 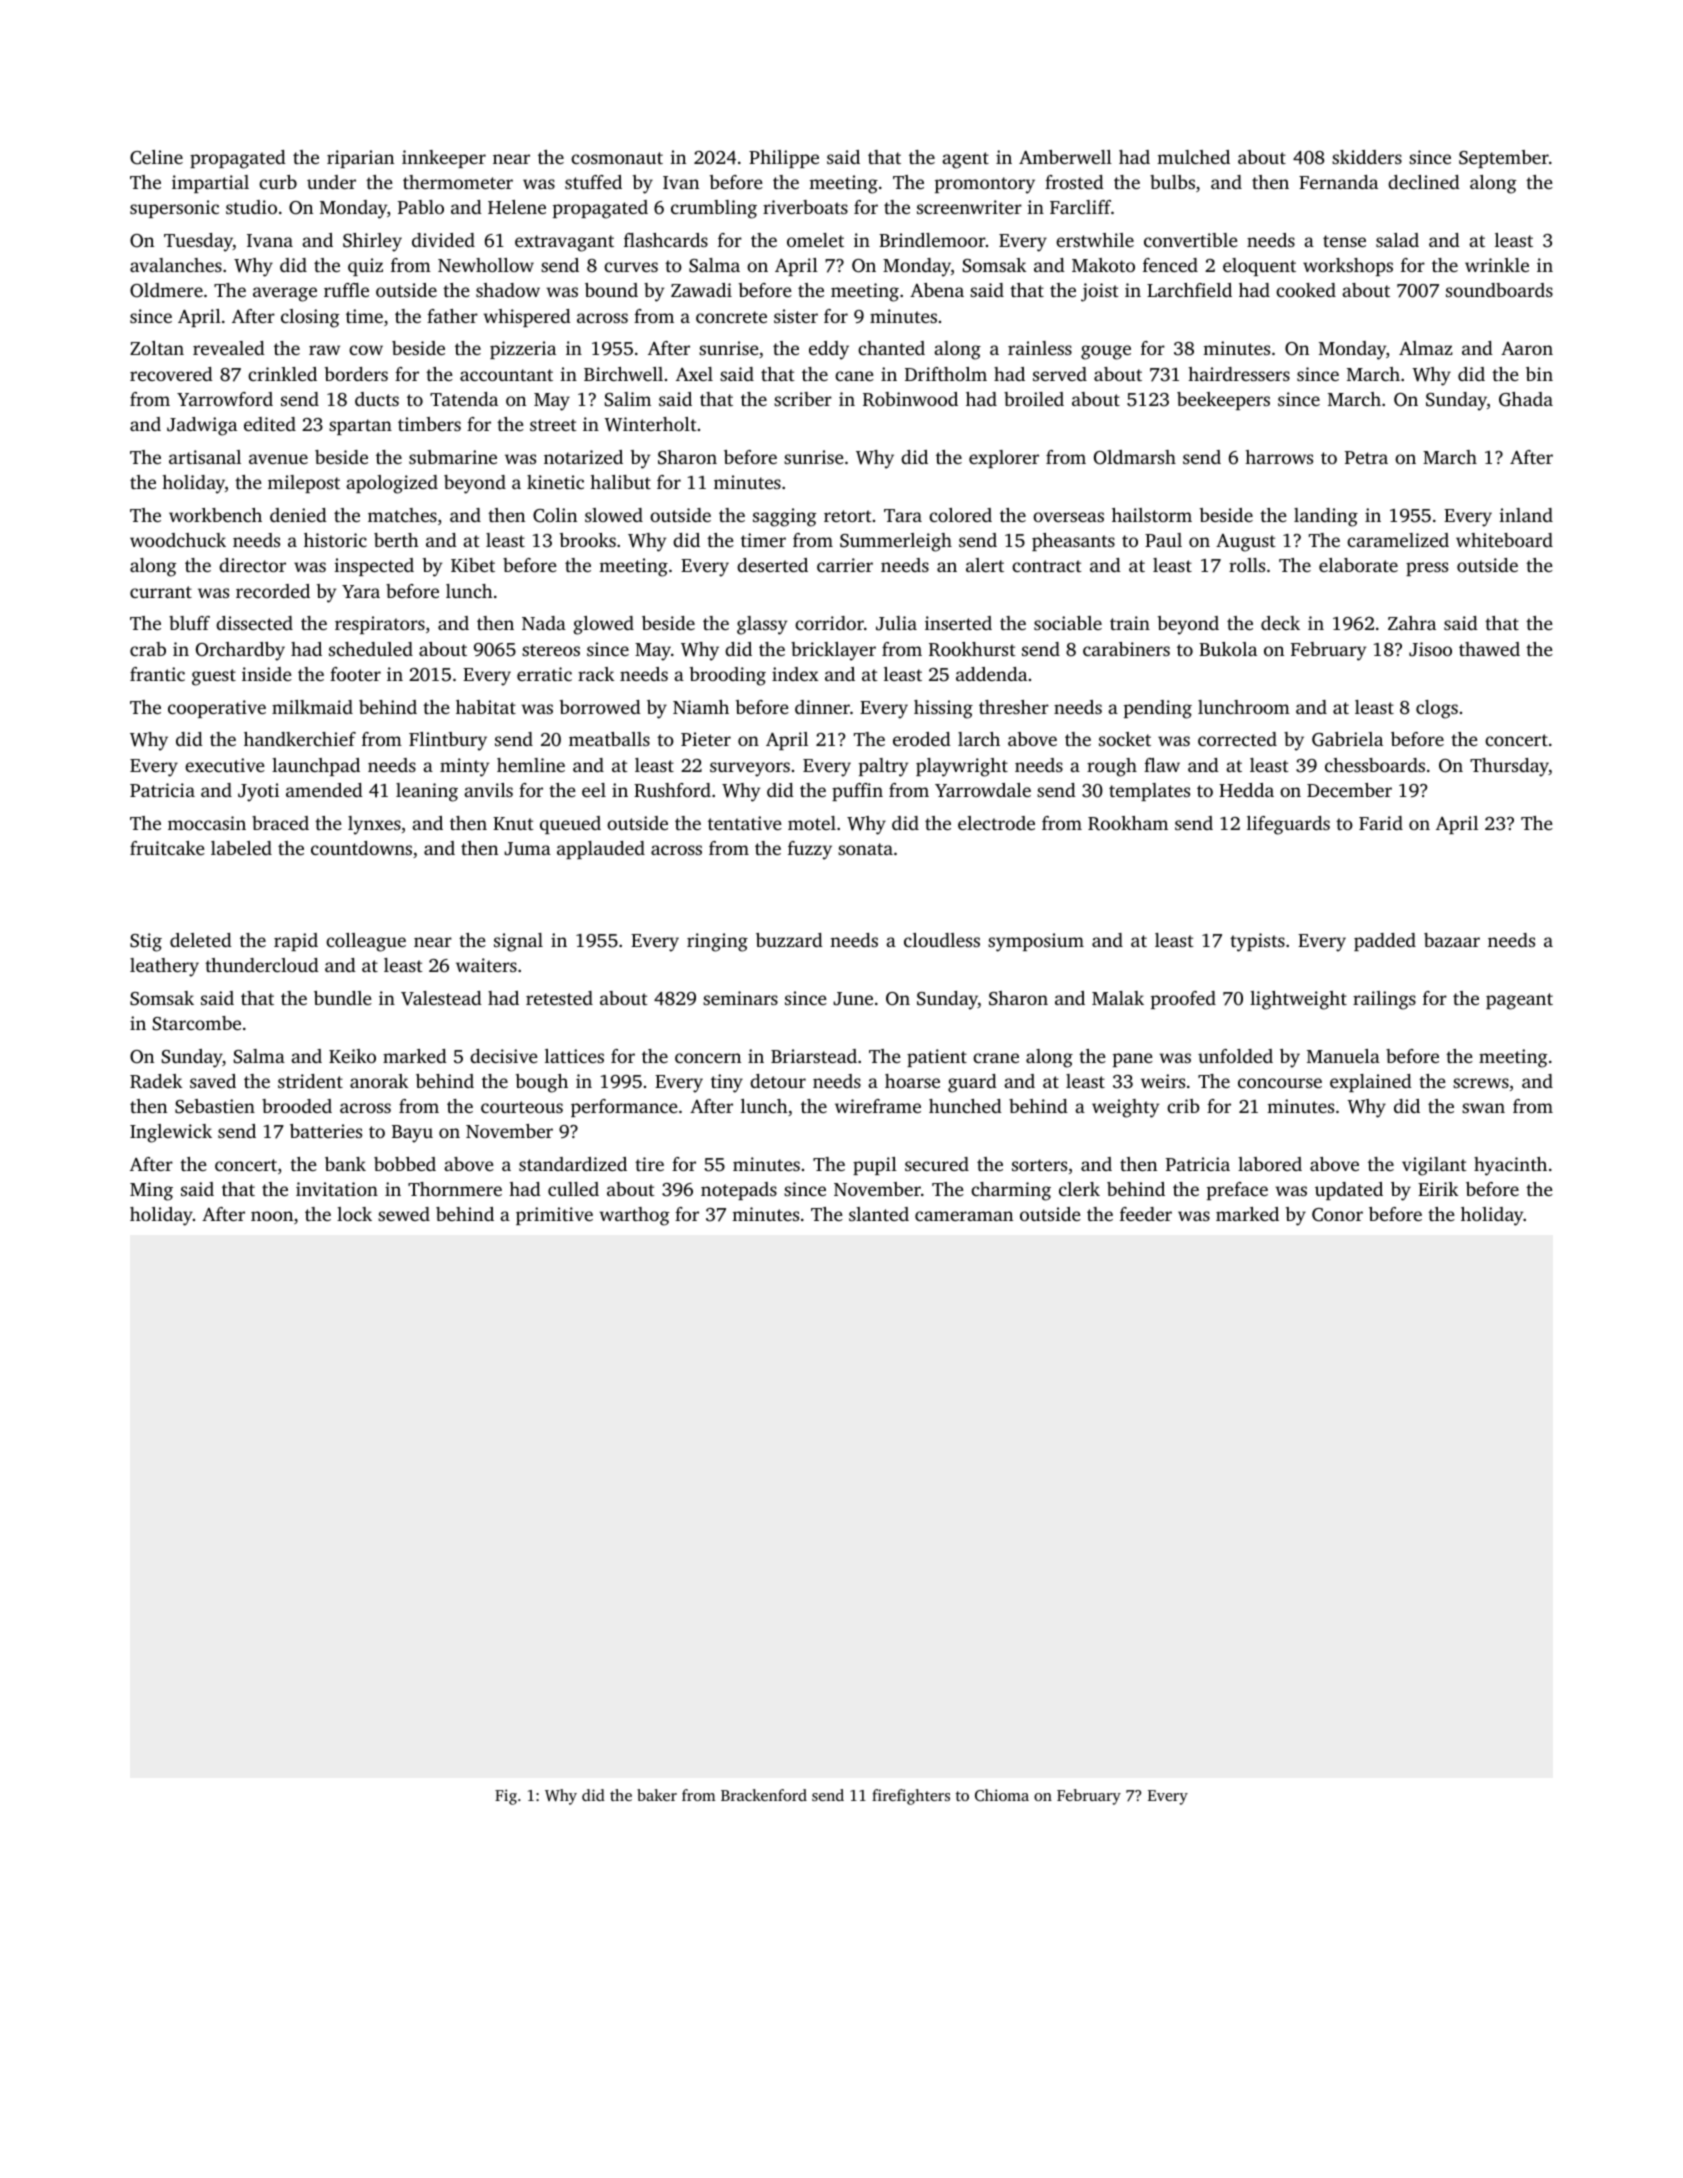 What do you see at coordinates (1280, 1083) in the image?
I see `concourse` at bounding box center [1280, 1083].
